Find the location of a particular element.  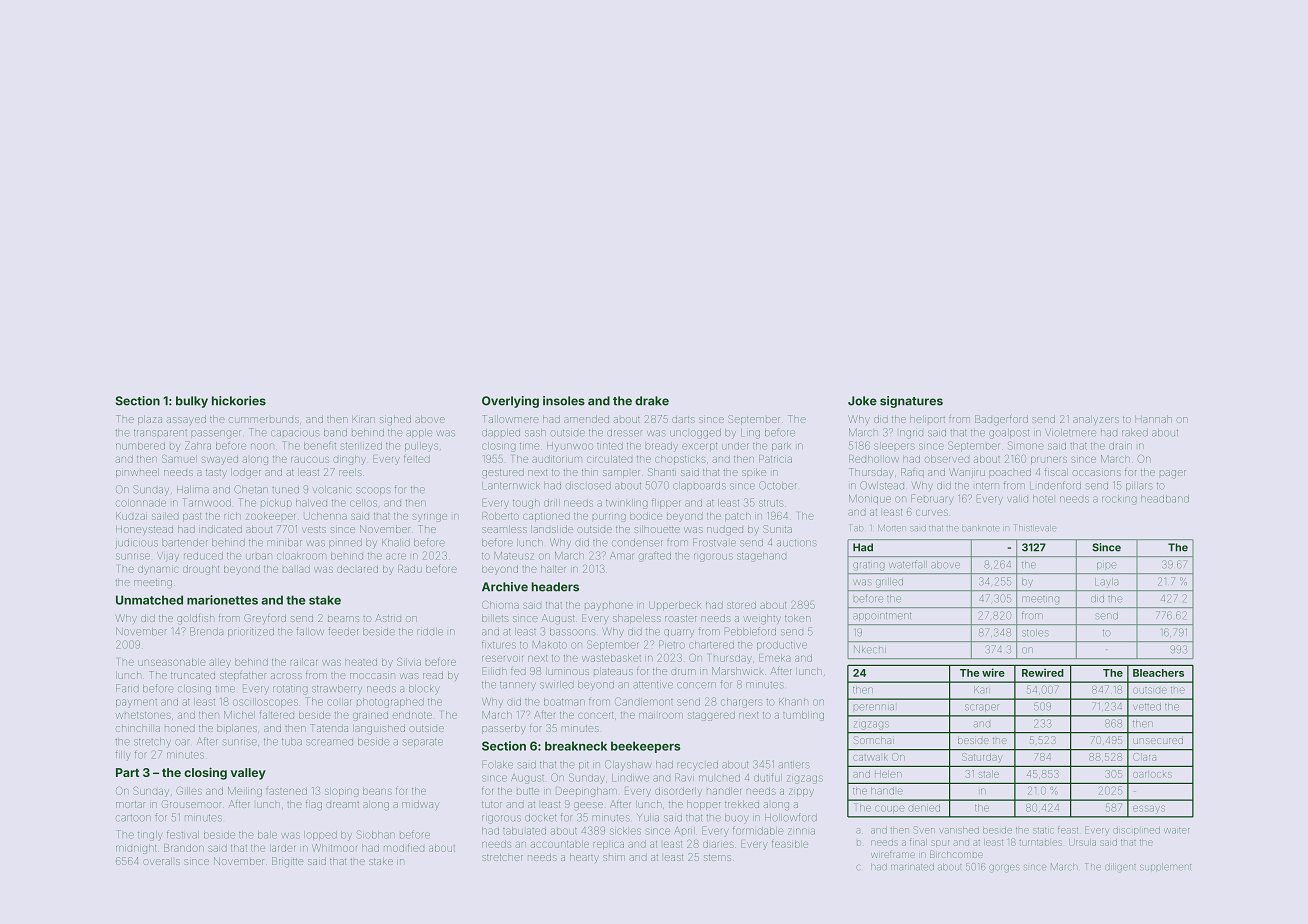

patch is located at coordinates (738, 517).
